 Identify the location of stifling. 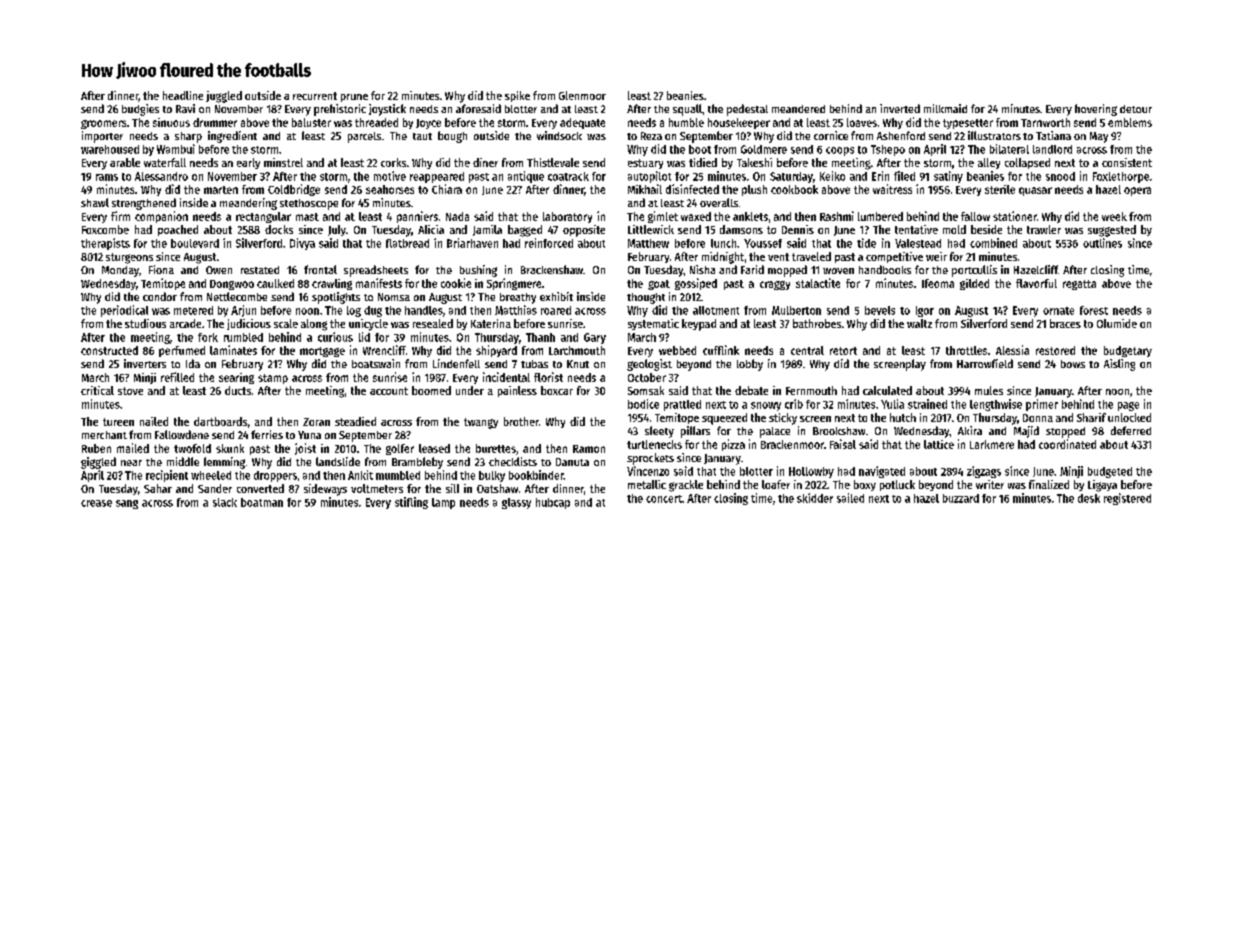
(411, 503).
